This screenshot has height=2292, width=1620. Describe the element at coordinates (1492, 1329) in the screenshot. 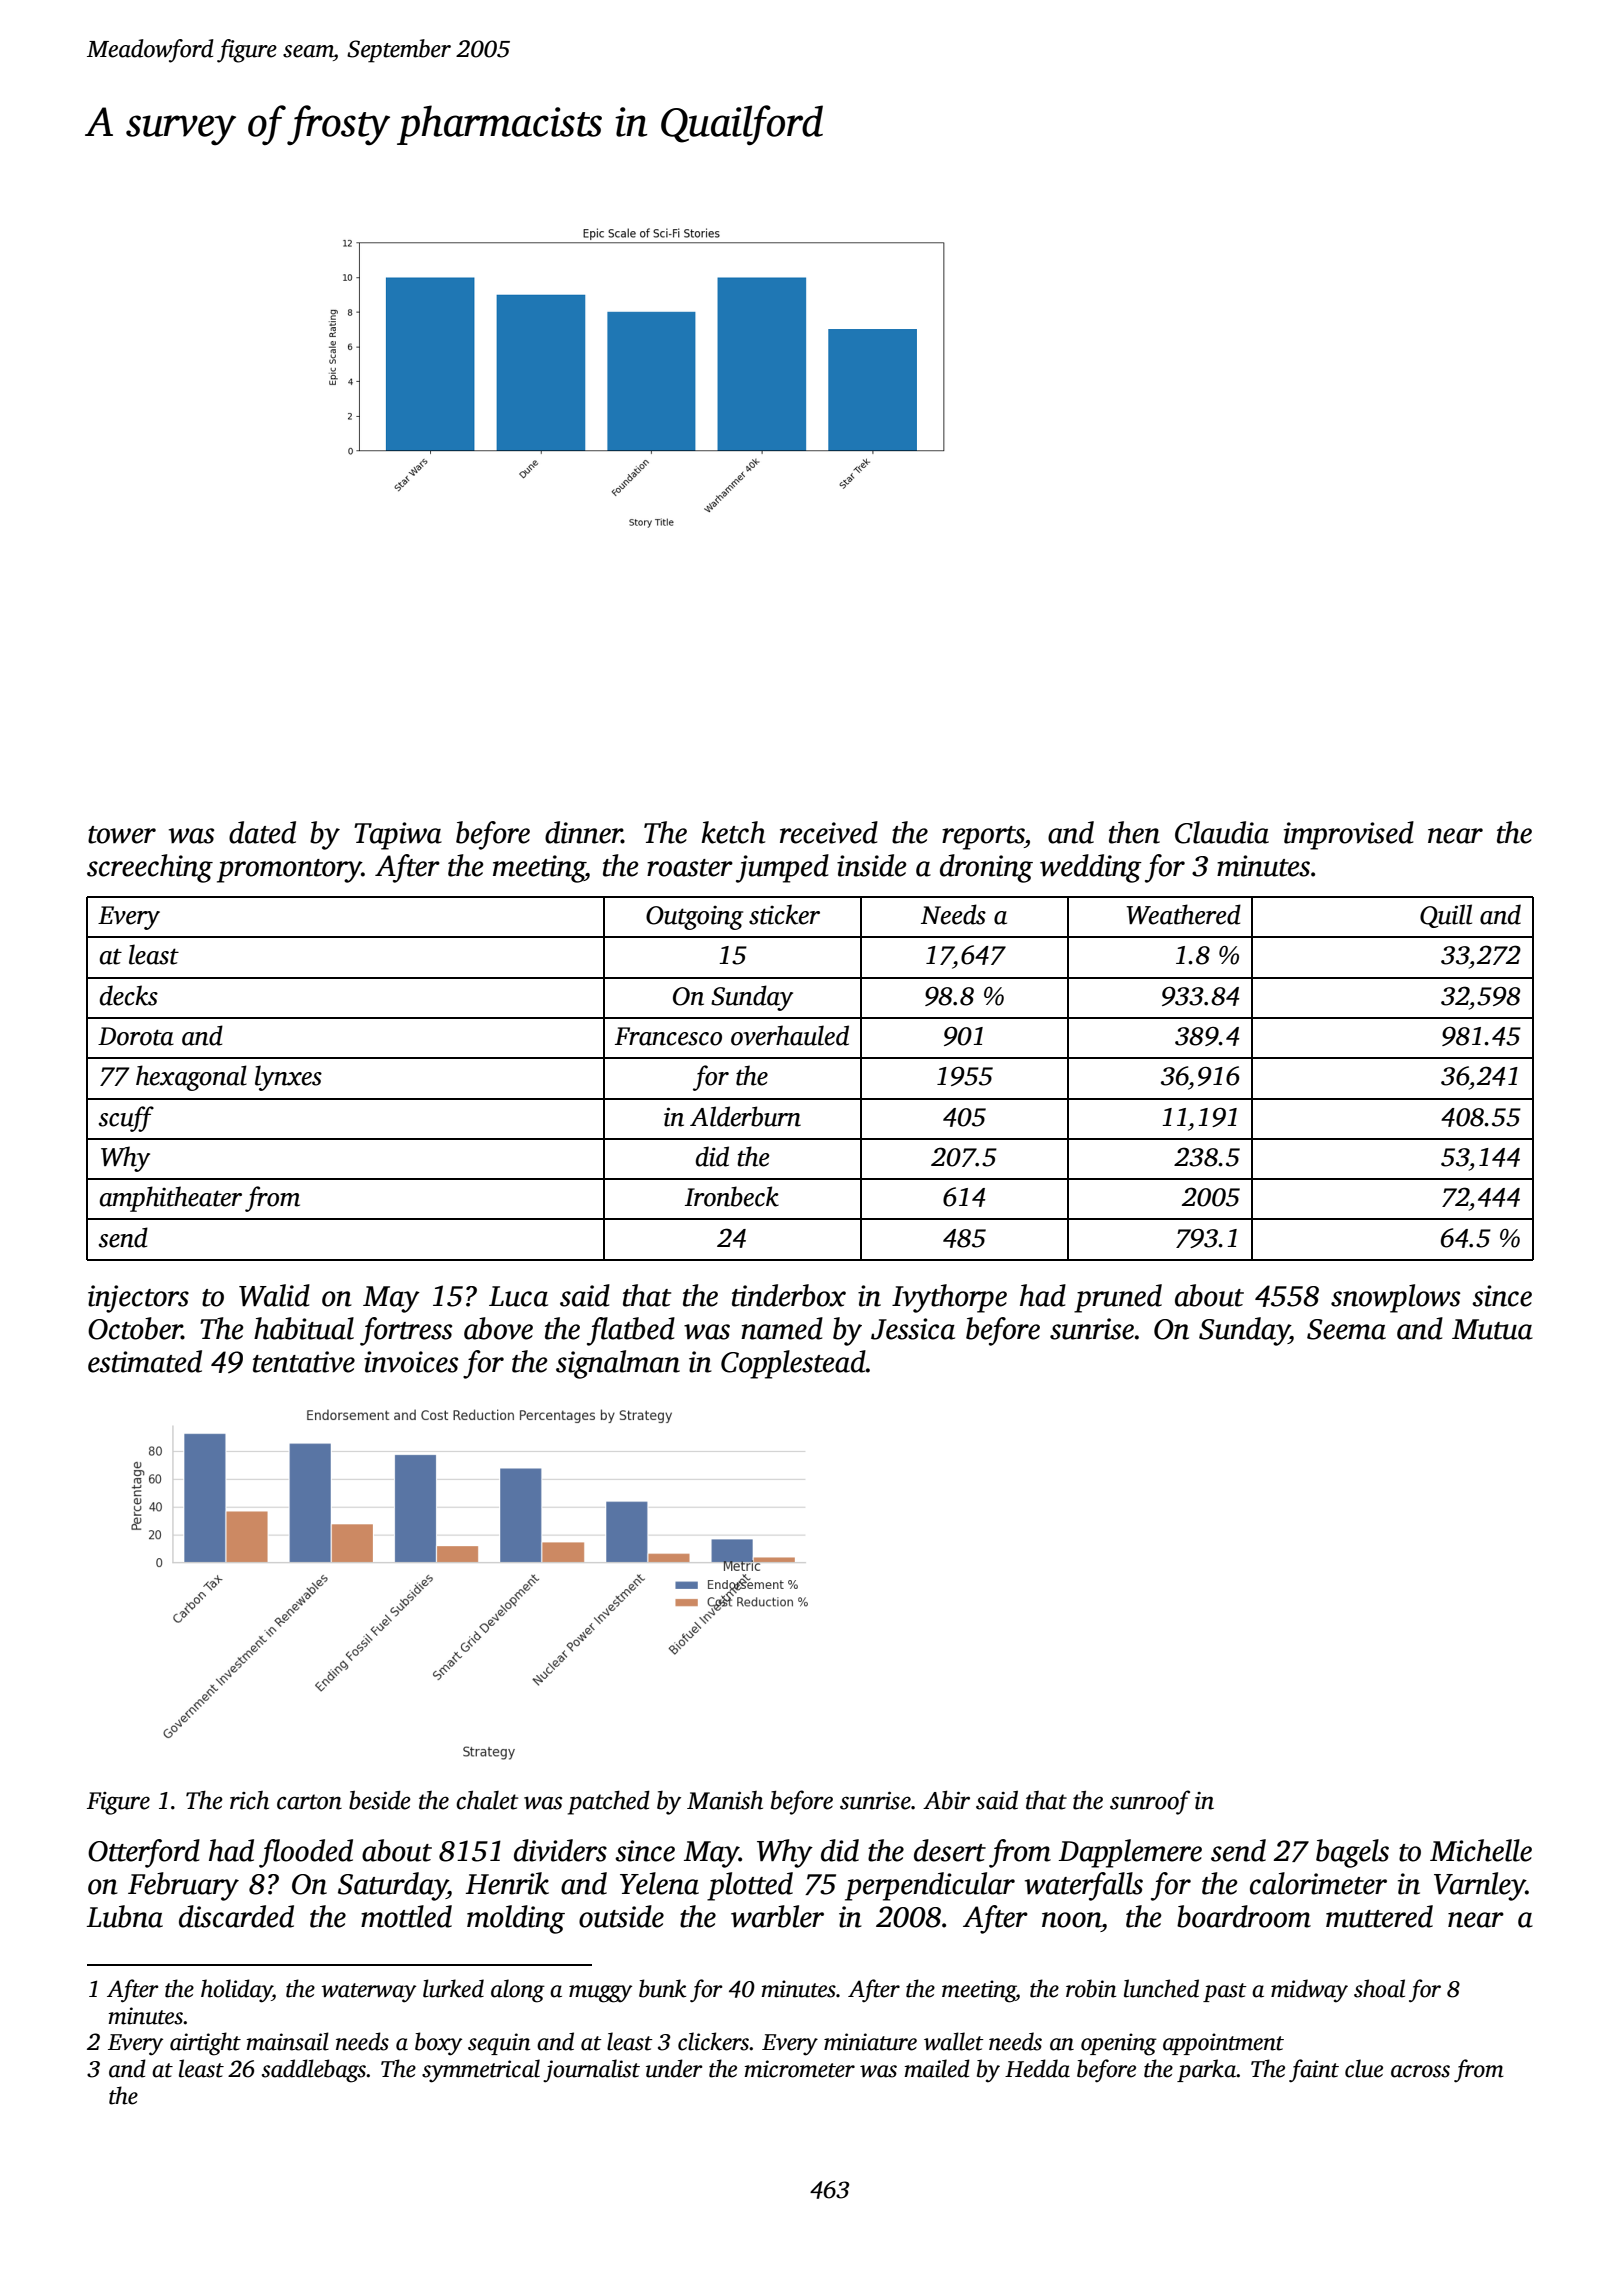

I see `Mutua` at that location.
